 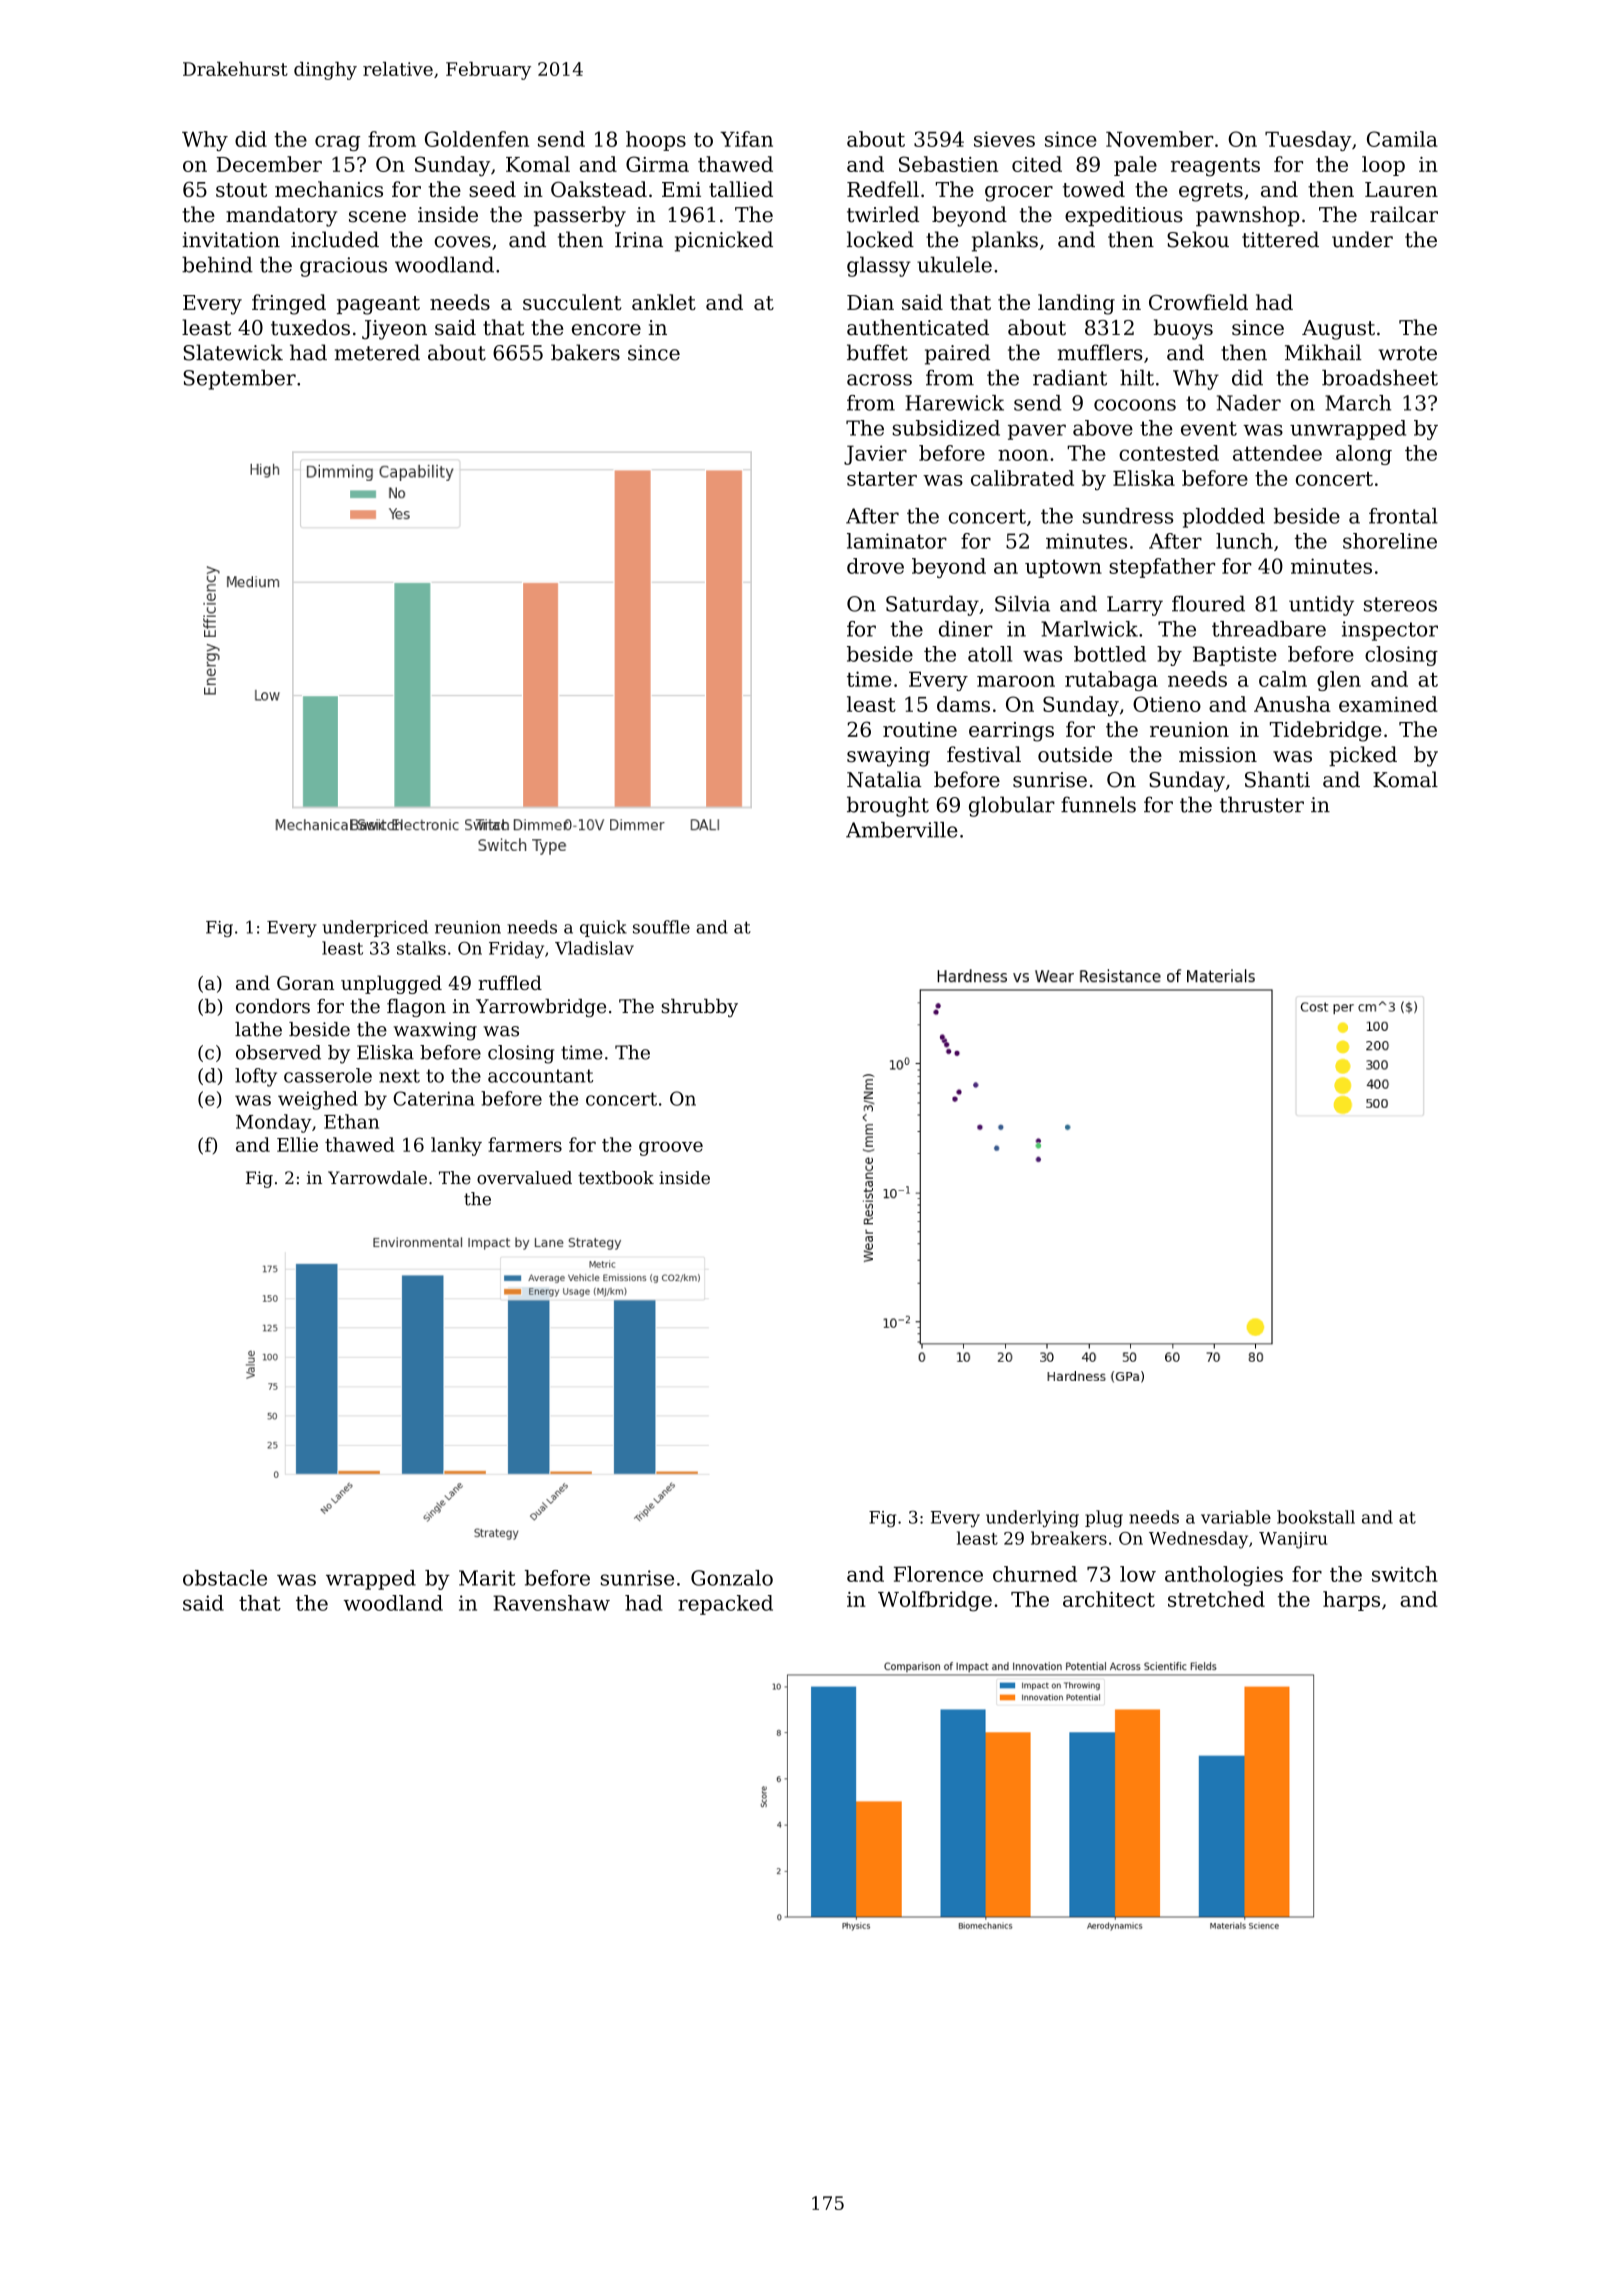 I want to click on coves, so click(x=462, y=242).
